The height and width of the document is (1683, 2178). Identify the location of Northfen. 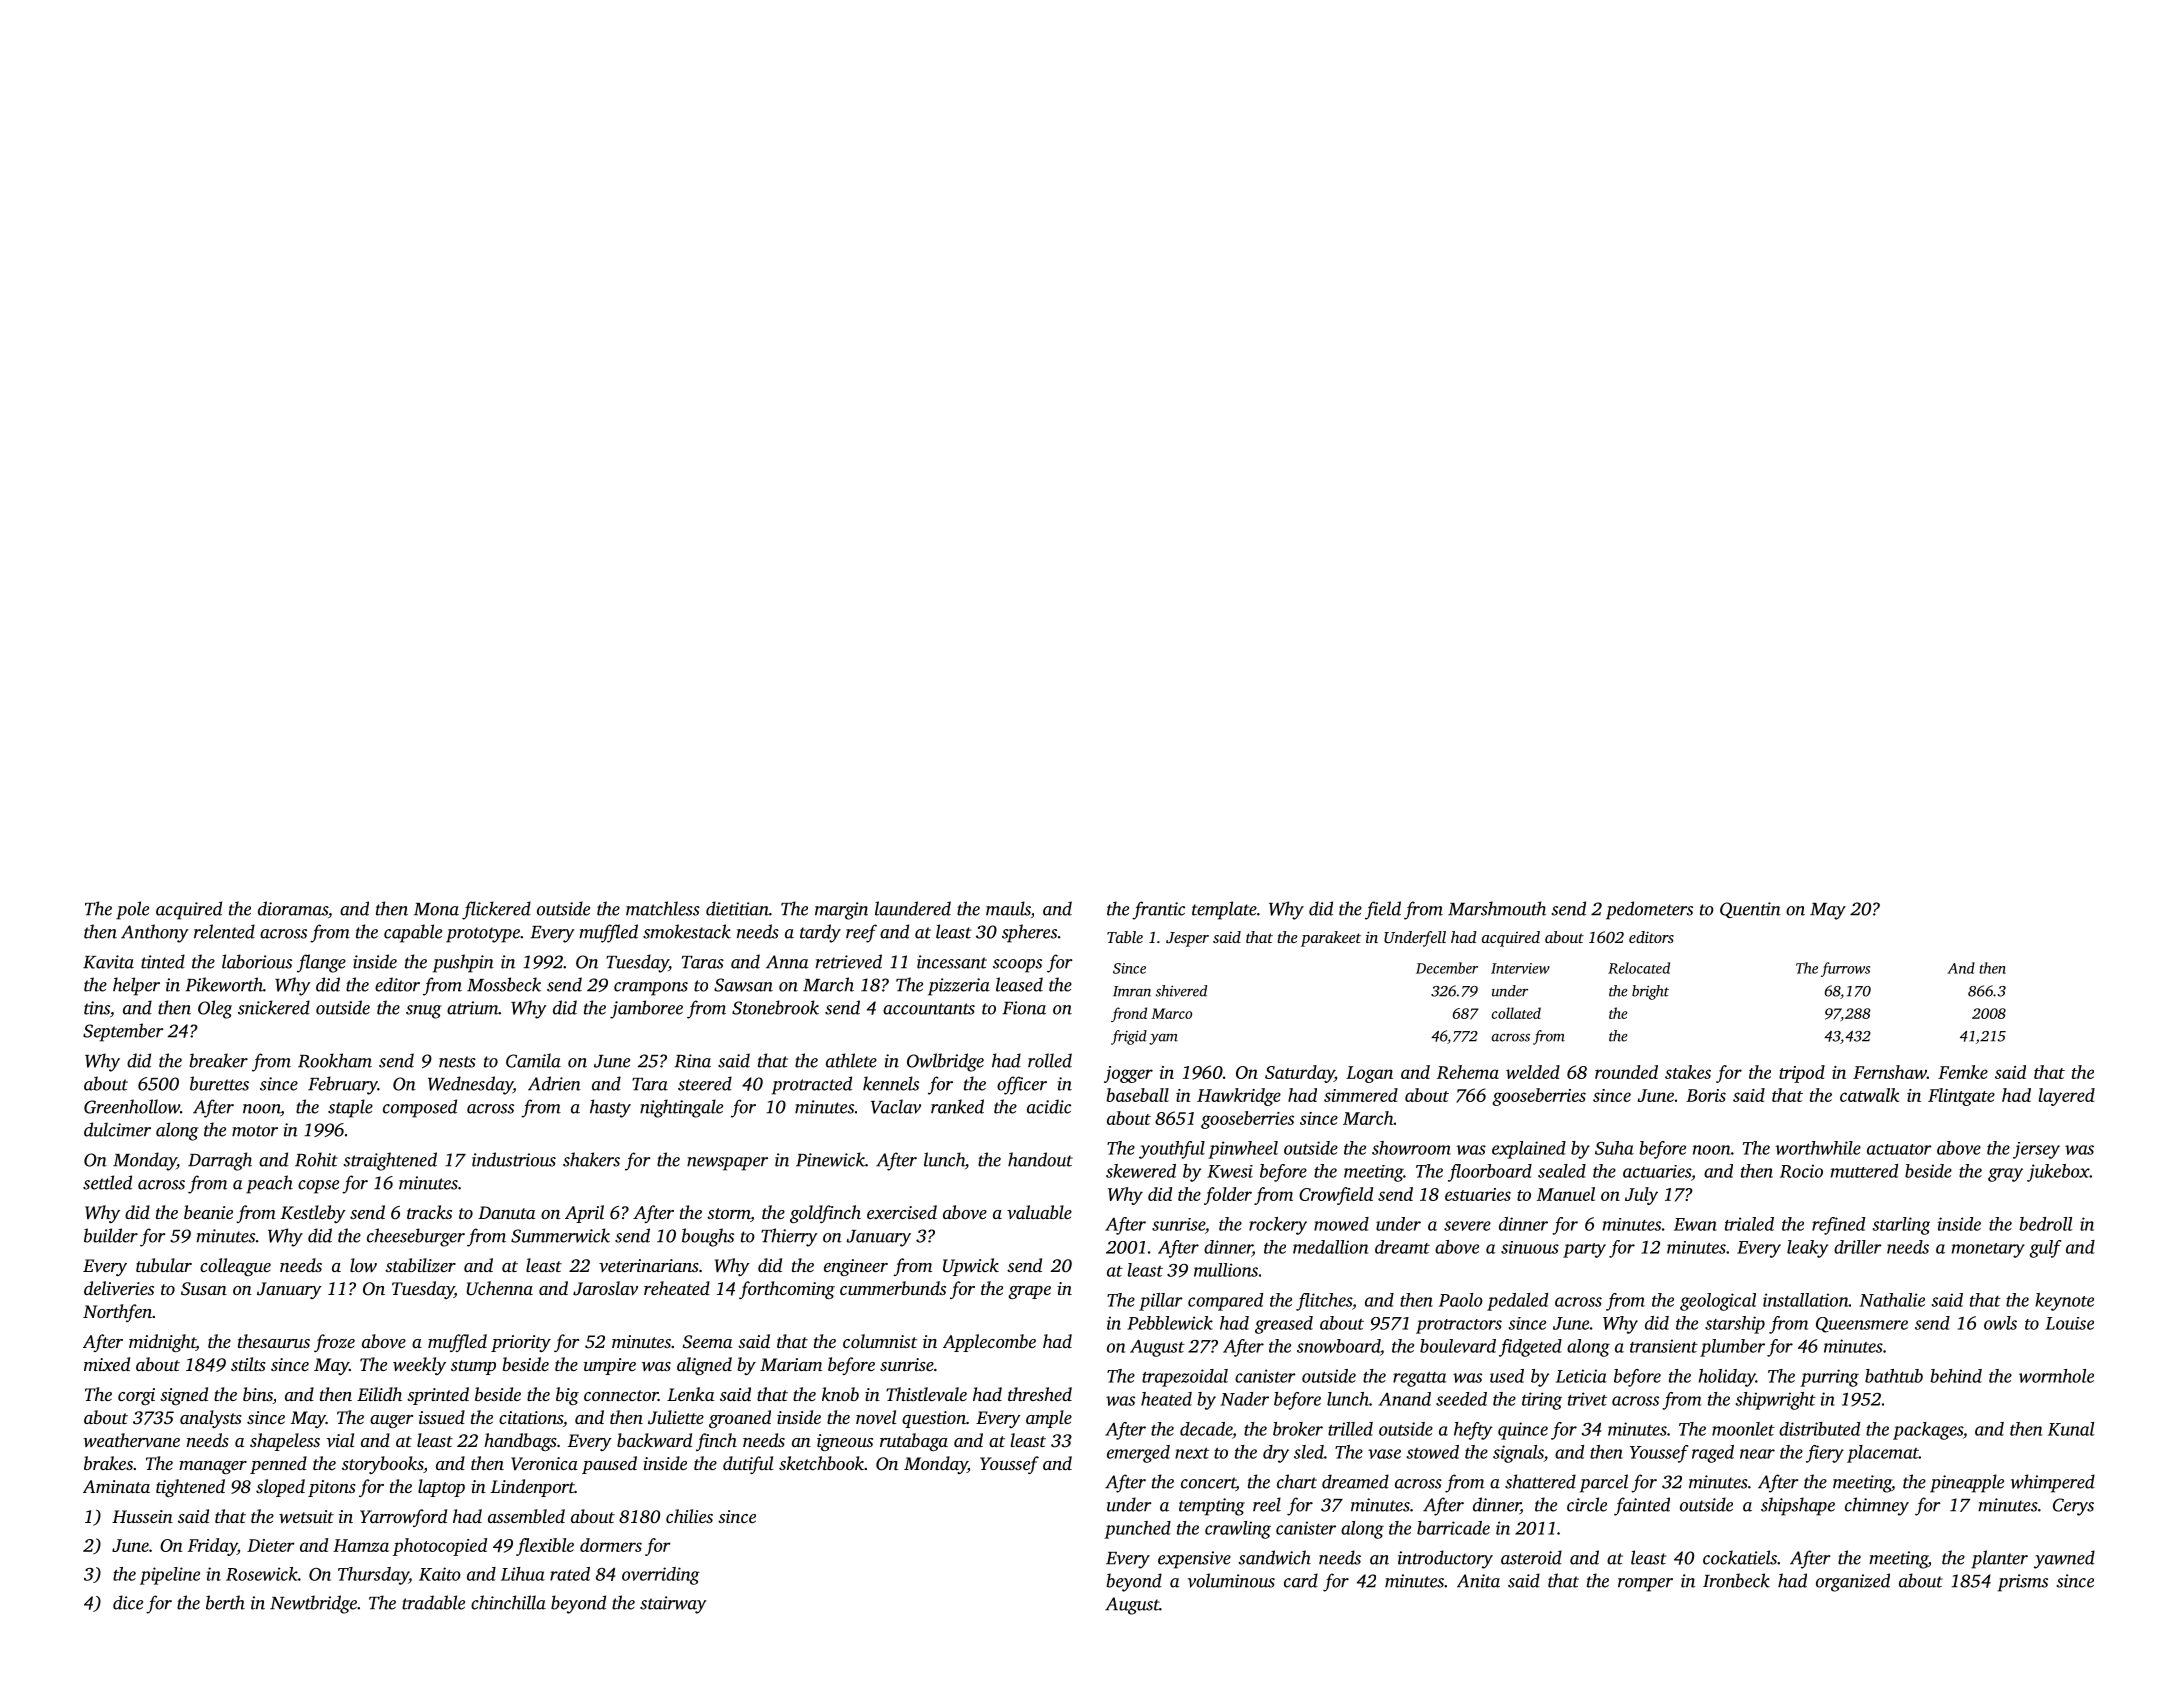
(117, 1313).
